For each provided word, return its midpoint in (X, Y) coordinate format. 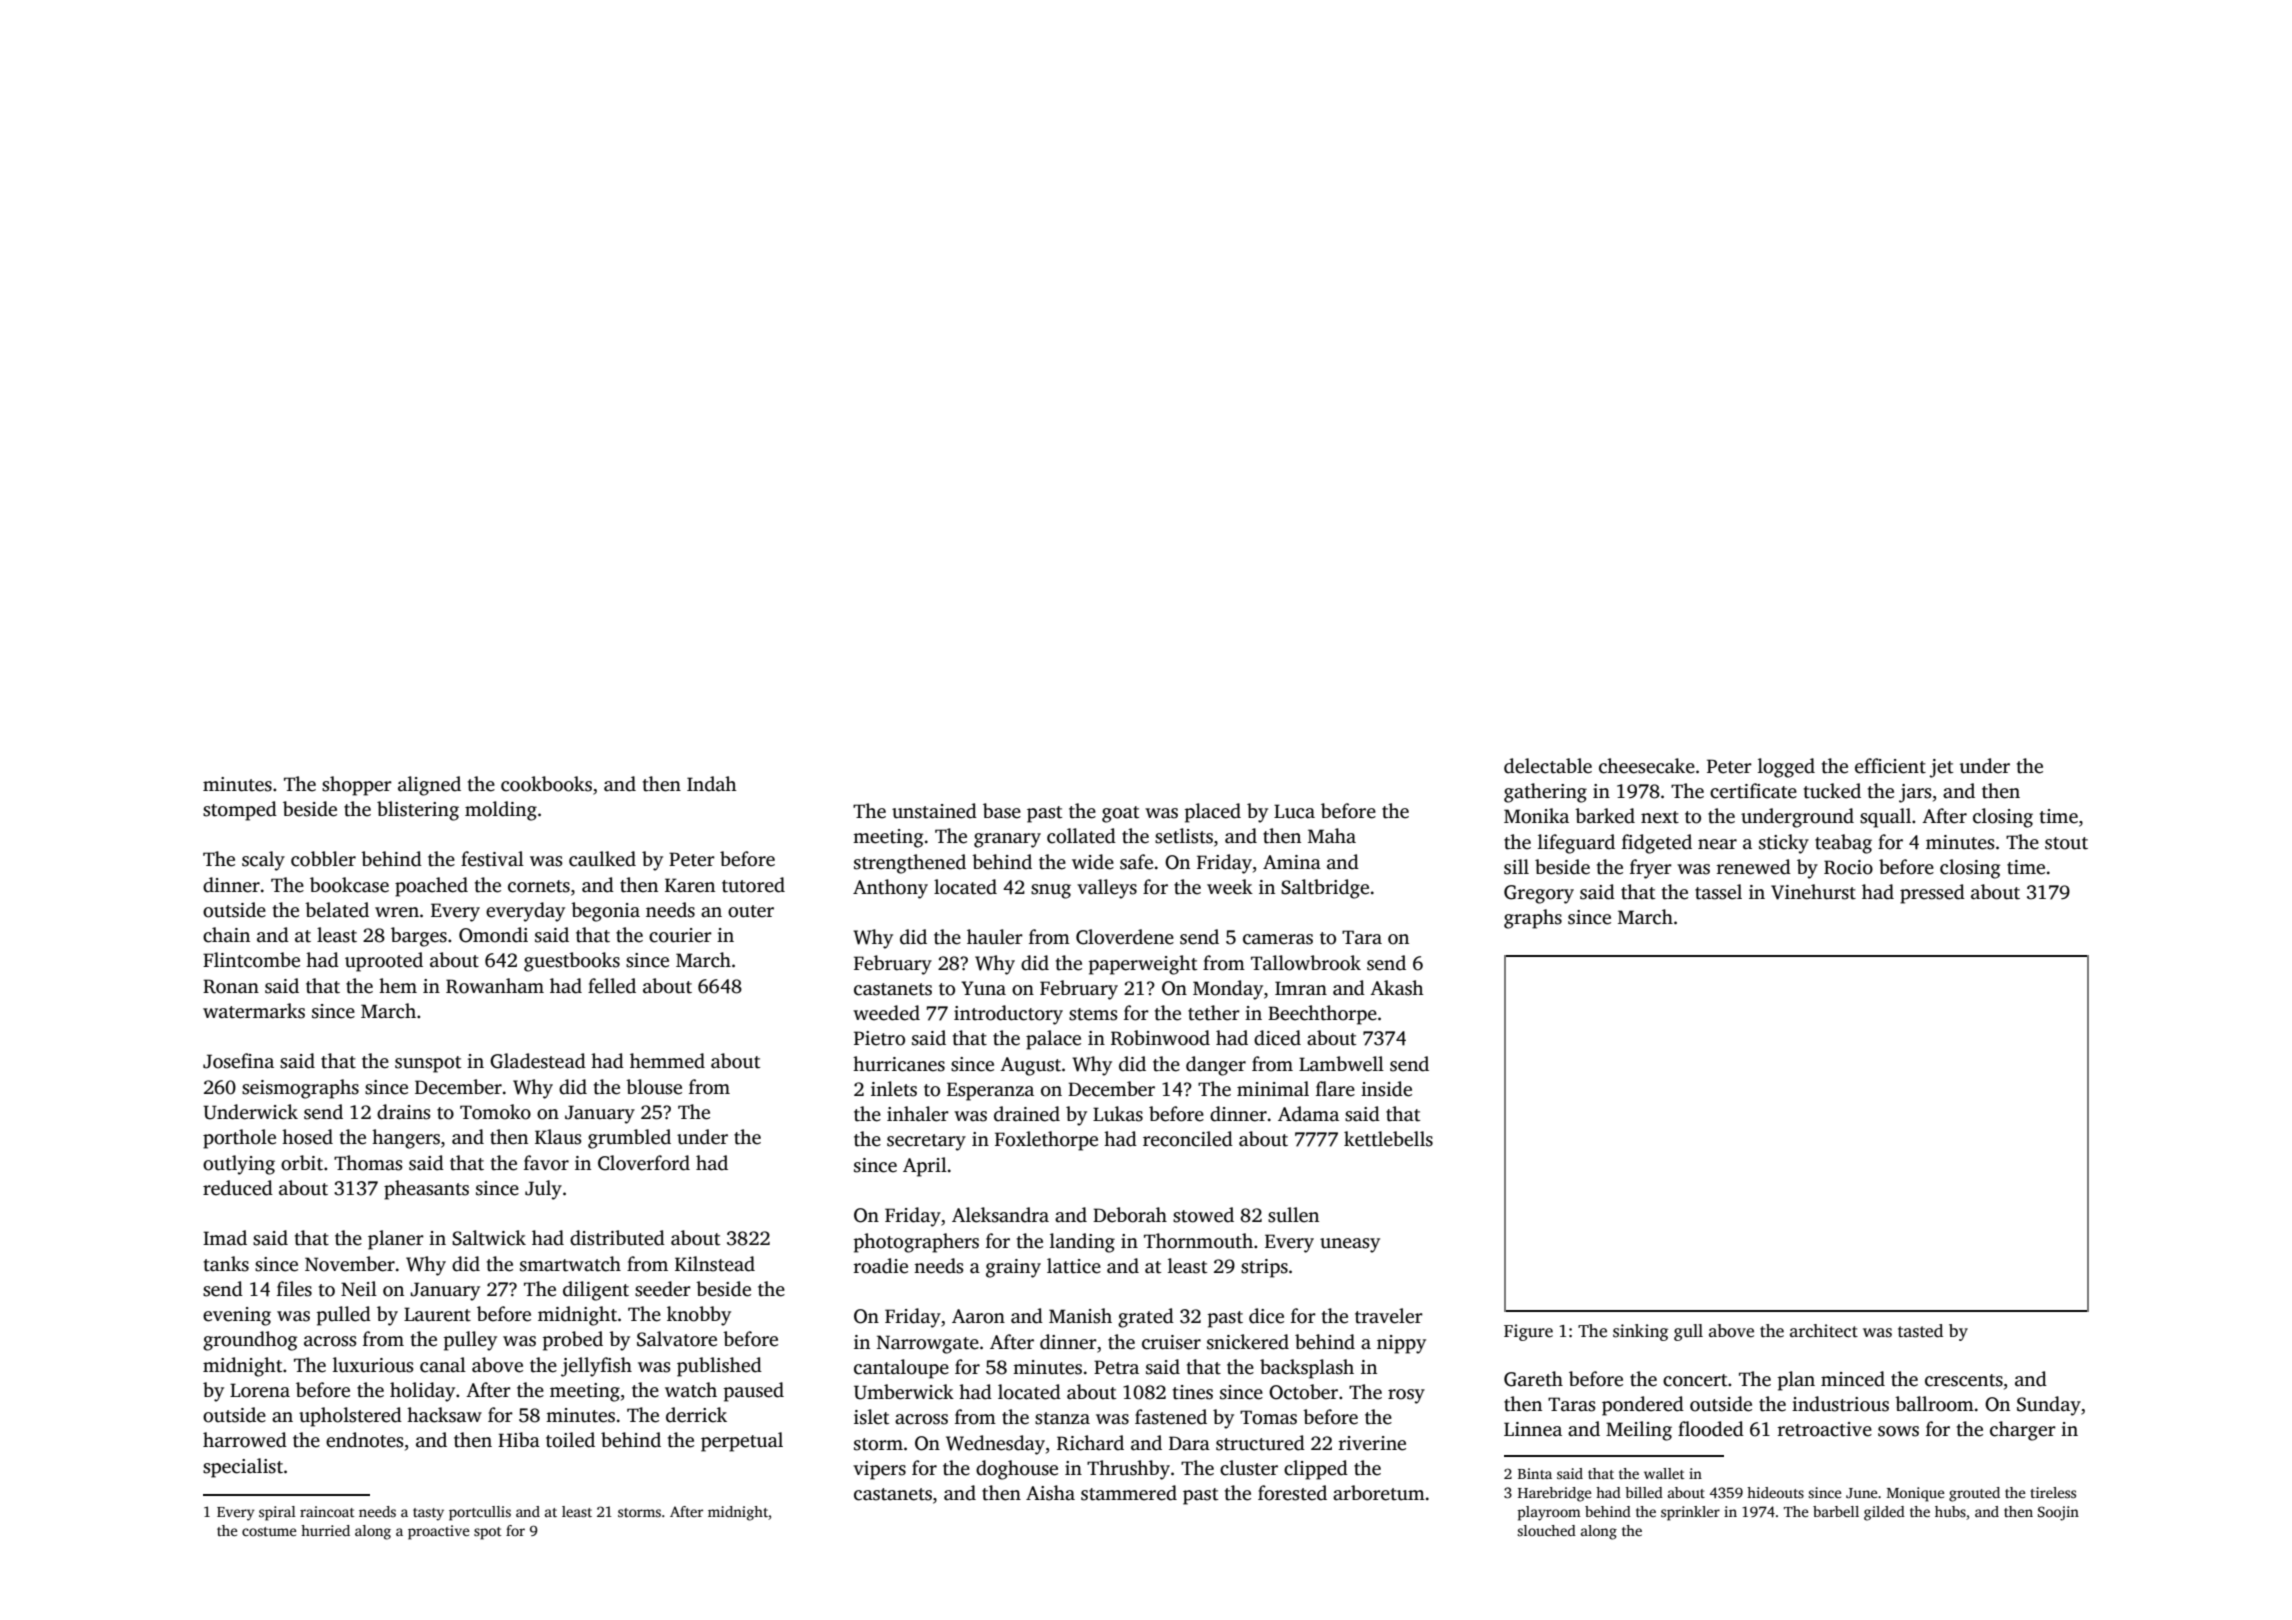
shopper (357, 786)
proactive (439, 1532)
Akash (1397, 988)
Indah (712, 784)
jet (1941, 768)
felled (612, 986)
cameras (1278, 939)
